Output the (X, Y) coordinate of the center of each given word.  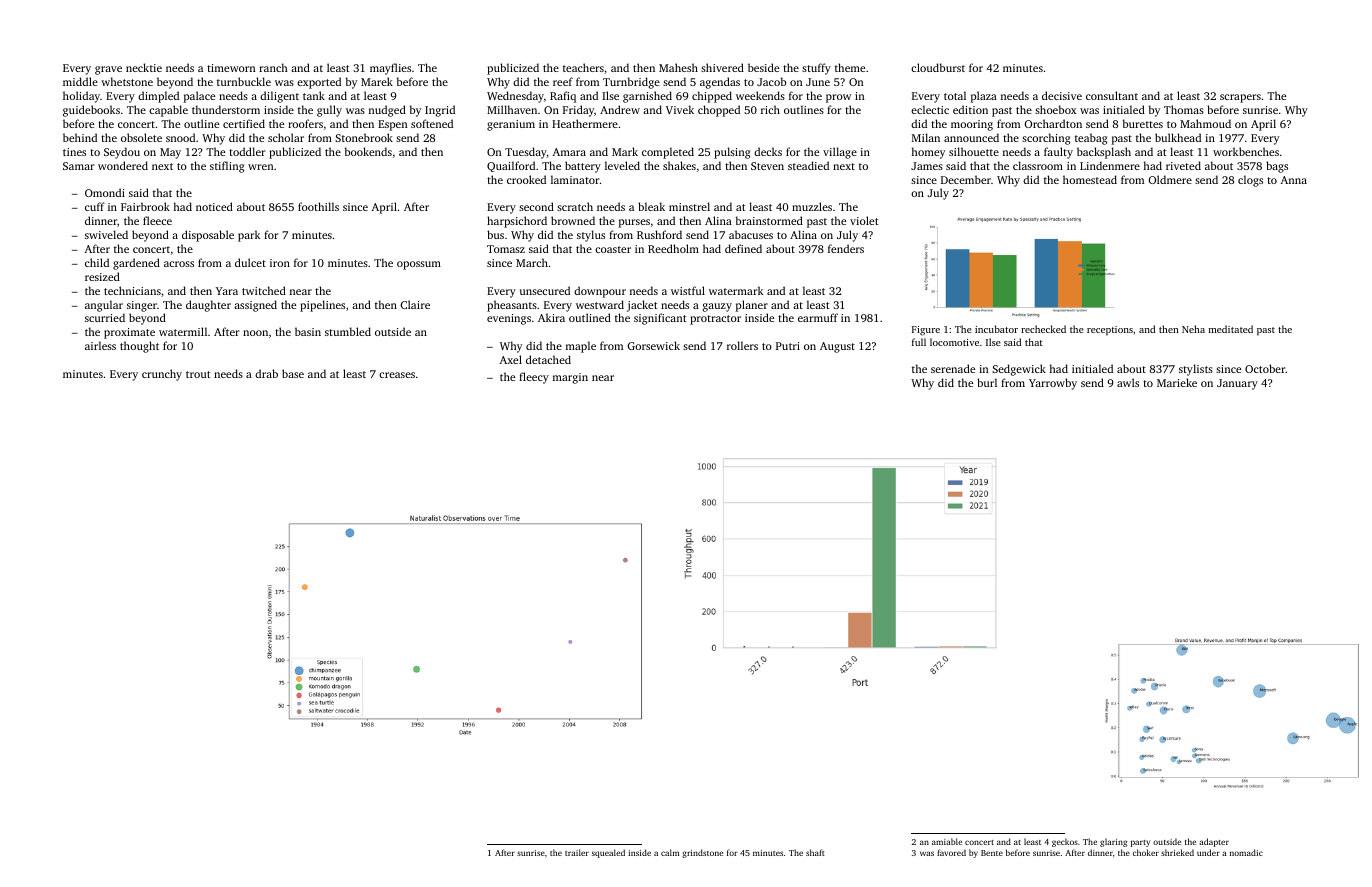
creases (397, 375)
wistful (688, 290)
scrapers (1240, 98)
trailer (577, 852)
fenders (846, 248)
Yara (227, 291)
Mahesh (678, 67)
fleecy (534, 378)
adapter (1214, 842)
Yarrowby (1053, 384)
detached (548, 359)
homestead (1090, 179)
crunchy (162, 375)
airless (100, 345)
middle (80, 81)
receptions (1110, 330)
